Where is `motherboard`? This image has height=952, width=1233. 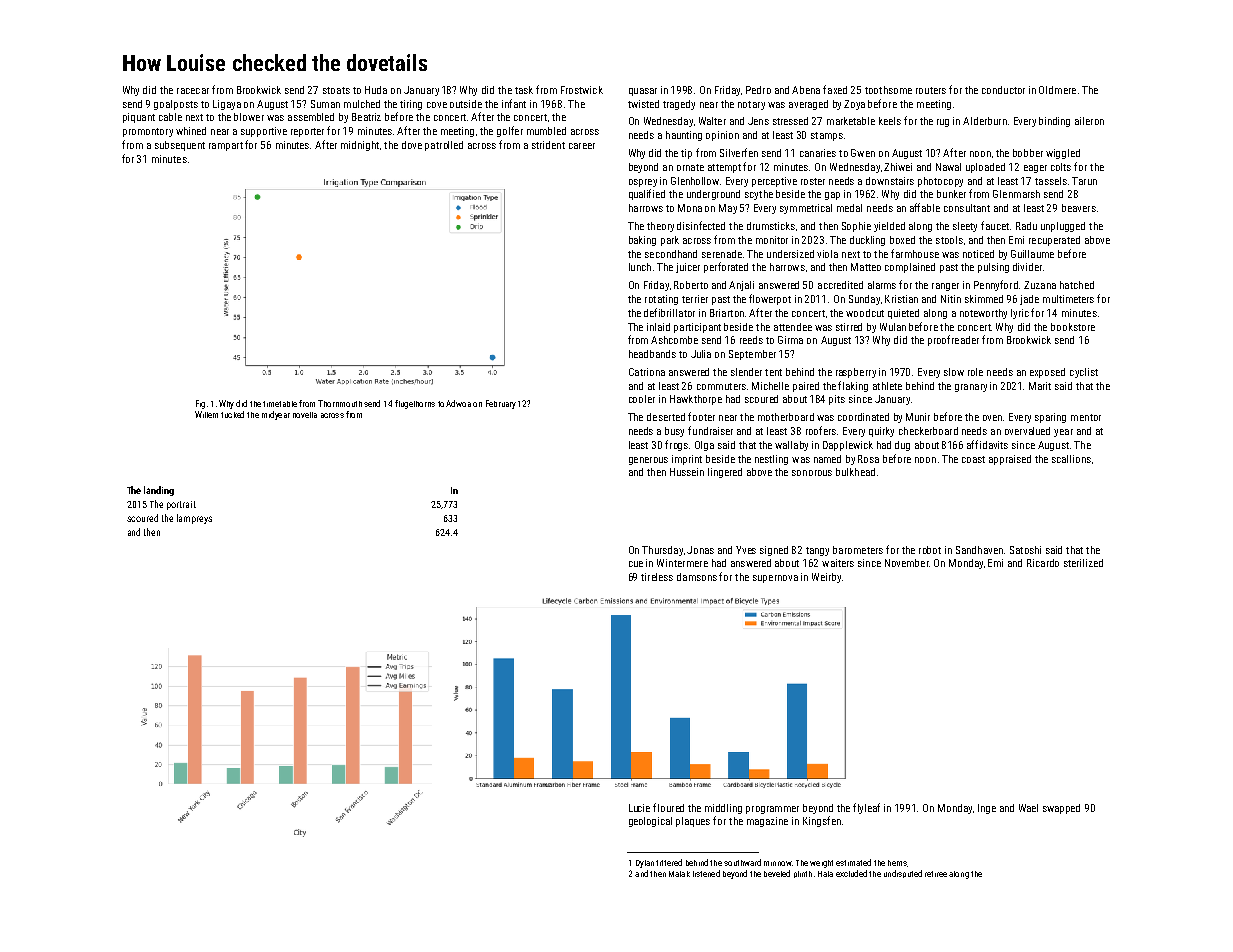 motherboard is located at coordinates (786, 417).
